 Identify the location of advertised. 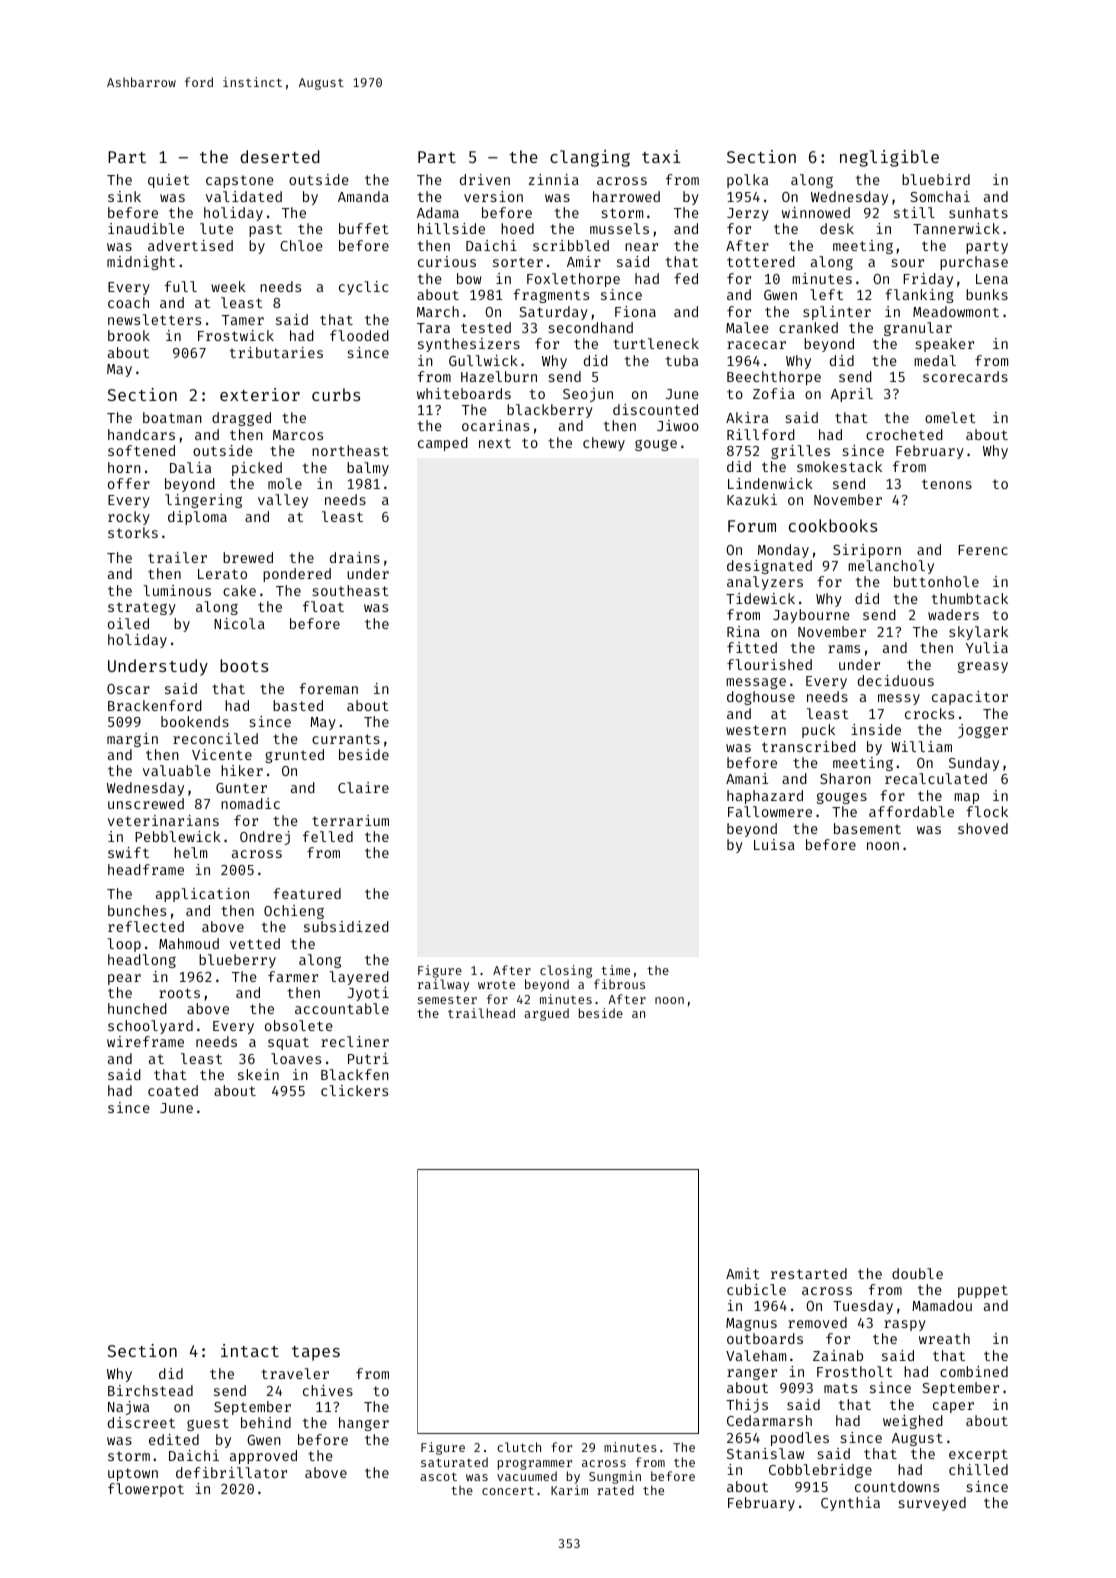
(190, 245).
